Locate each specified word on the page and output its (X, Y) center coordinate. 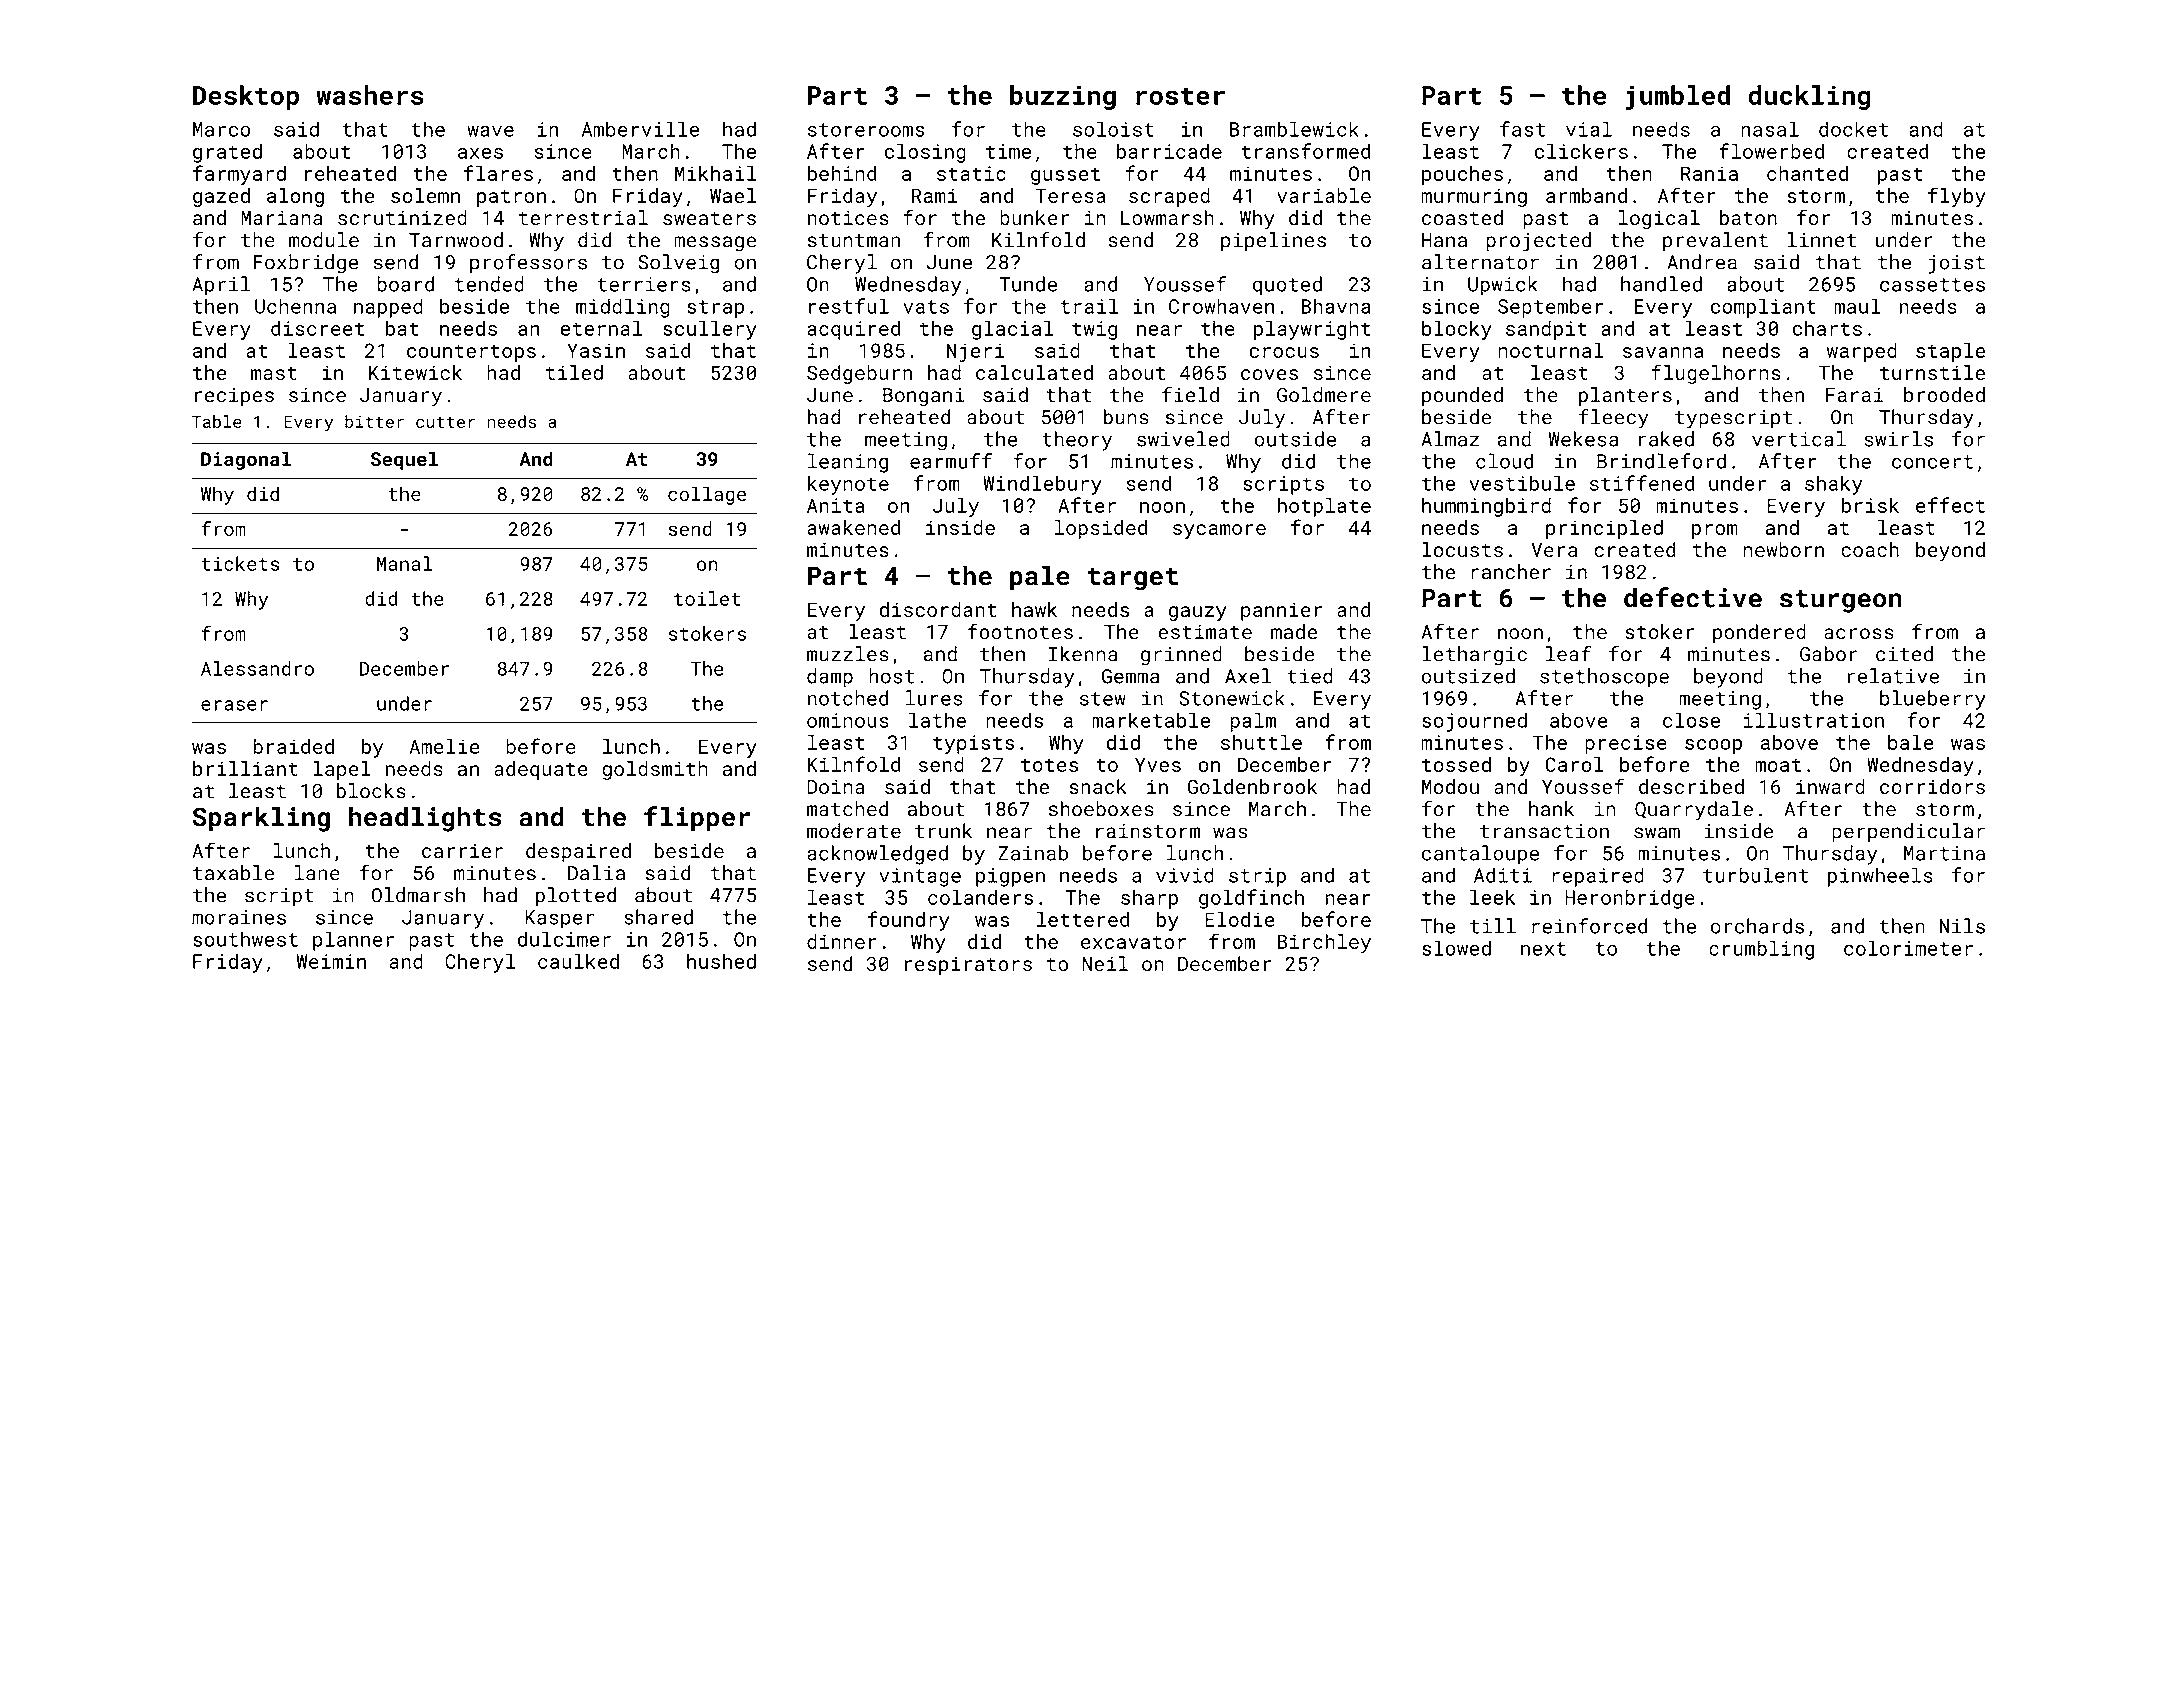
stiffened (1642, 483)
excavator (1133, 942)
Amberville (640, 129)
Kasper (559, 919)
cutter (445, 422)
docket (1853, 129)
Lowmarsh (1167, 217)
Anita (836, 505)
